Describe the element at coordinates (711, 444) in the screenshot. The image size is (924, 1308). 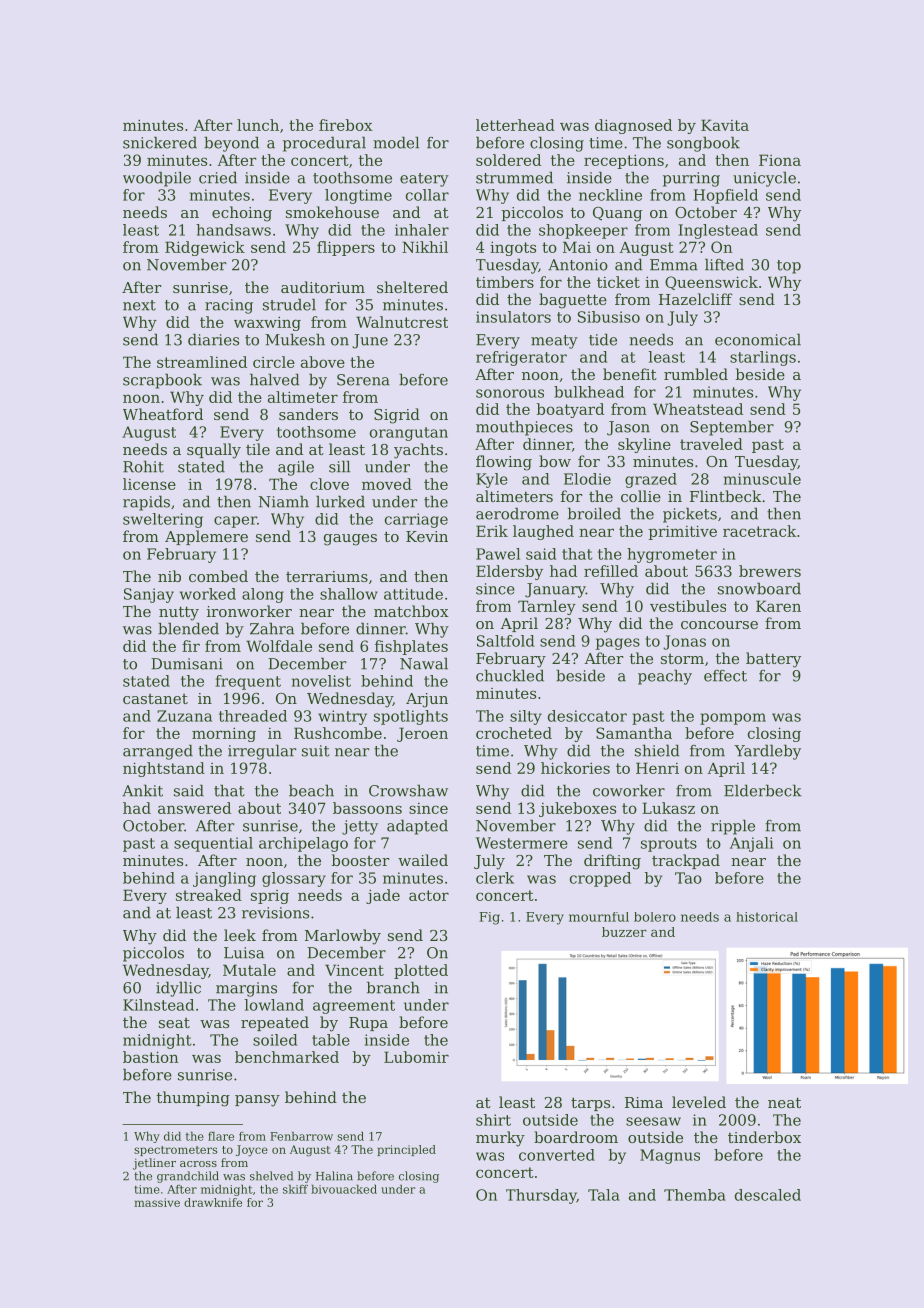
I see `traveled` at that location.
